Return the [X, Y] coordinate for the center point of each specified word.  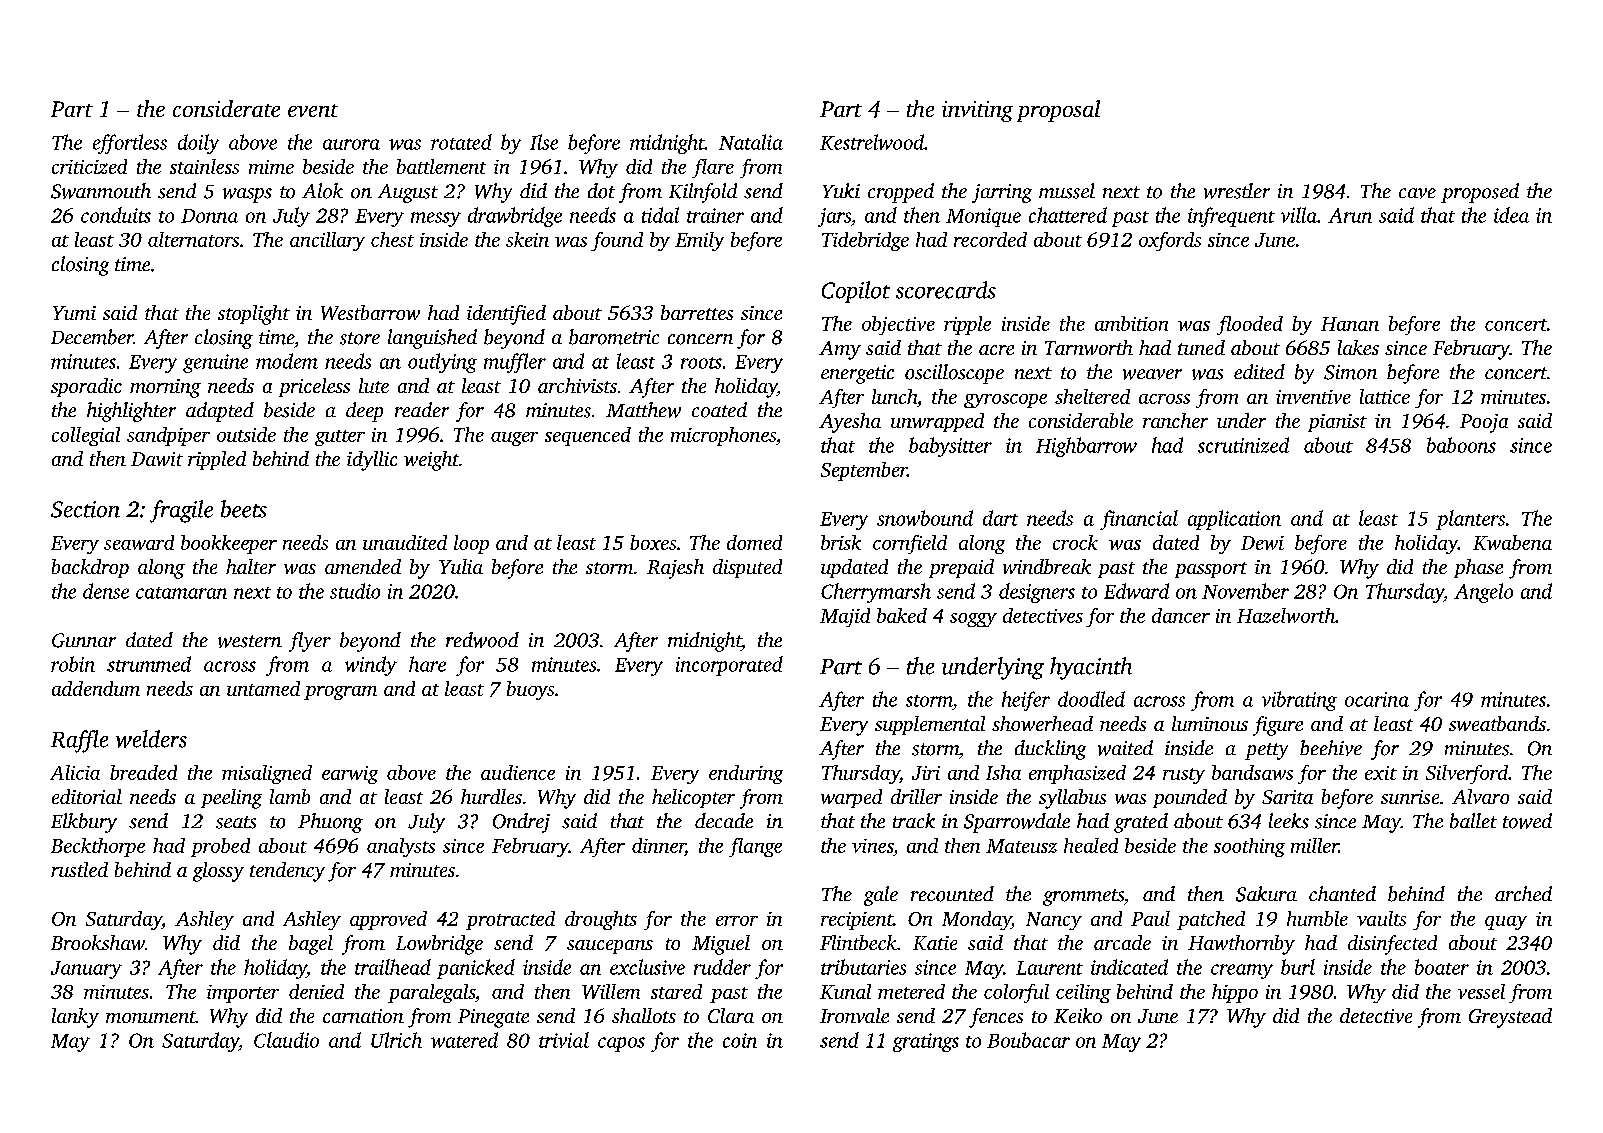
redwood [482, 640]
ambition [1131, 323]
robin [73, 664]
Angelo [1483, 593]
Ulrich [396, 1040]
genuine [215, 363]
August [408, 193]
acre [996, 350]
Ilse [544, 142]
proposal [1058, 111]
